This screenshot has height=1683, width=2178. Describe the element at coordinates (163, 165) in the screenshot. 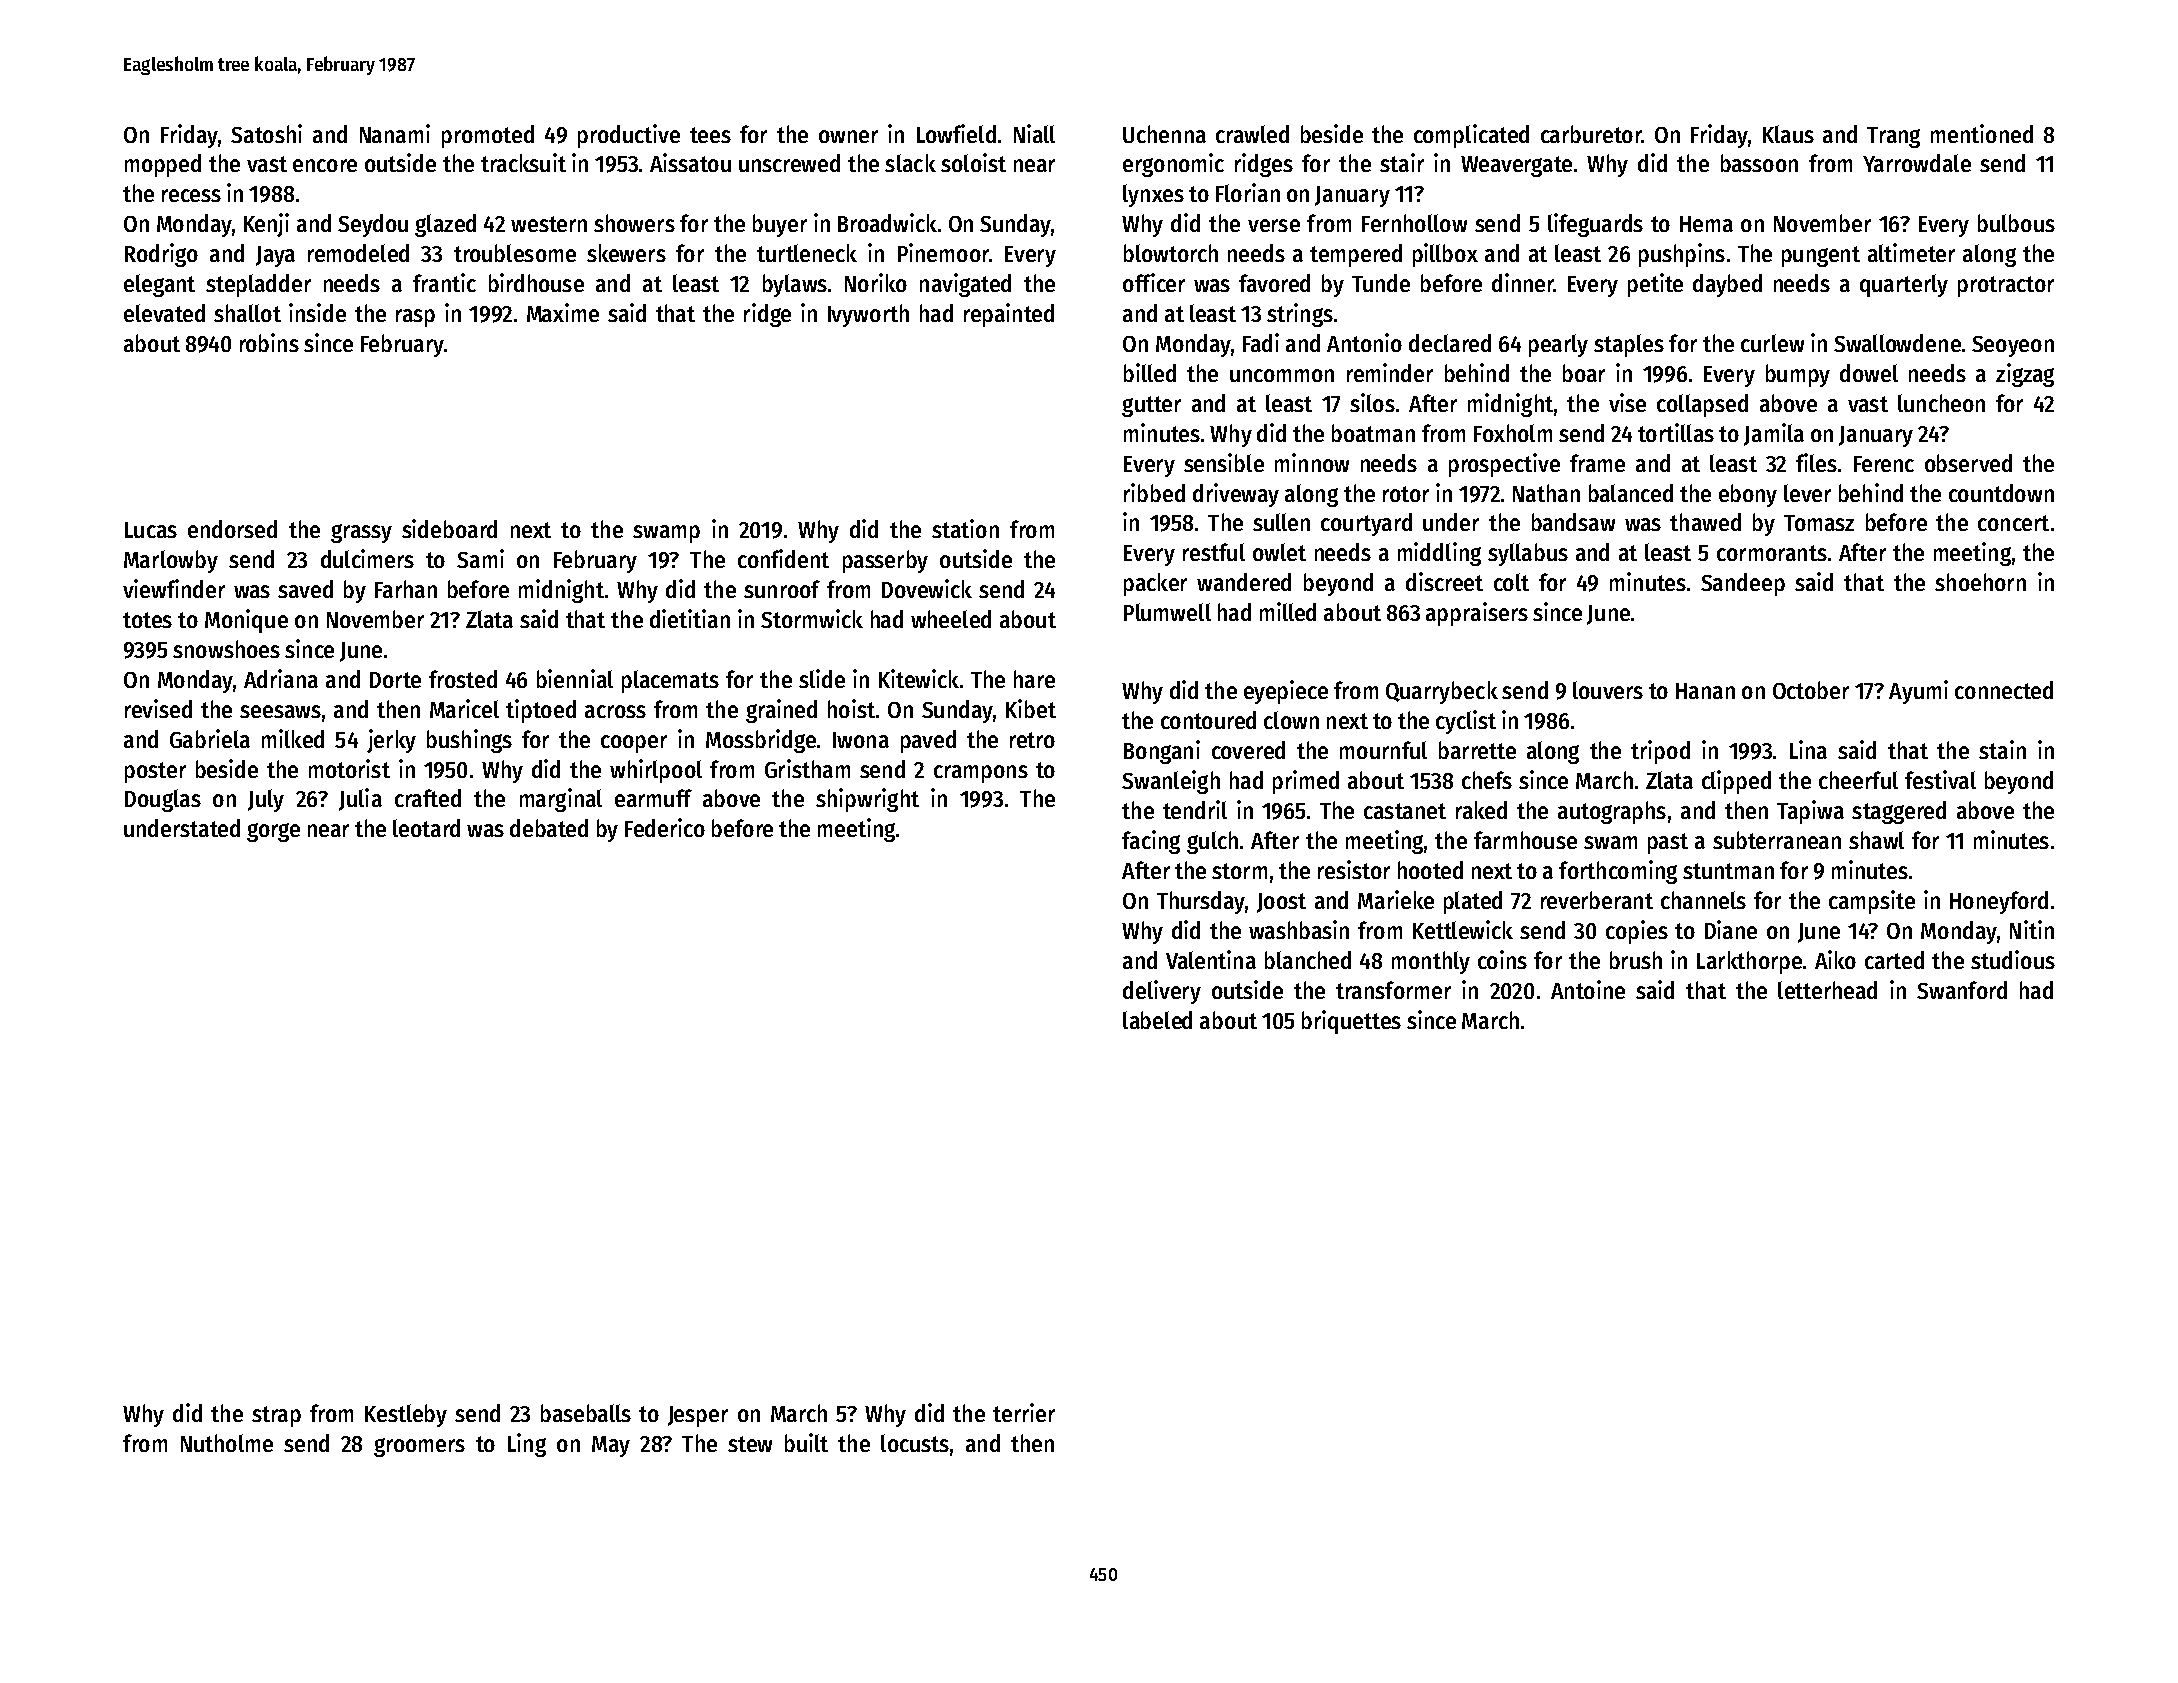

I see `mopped` at that location.
